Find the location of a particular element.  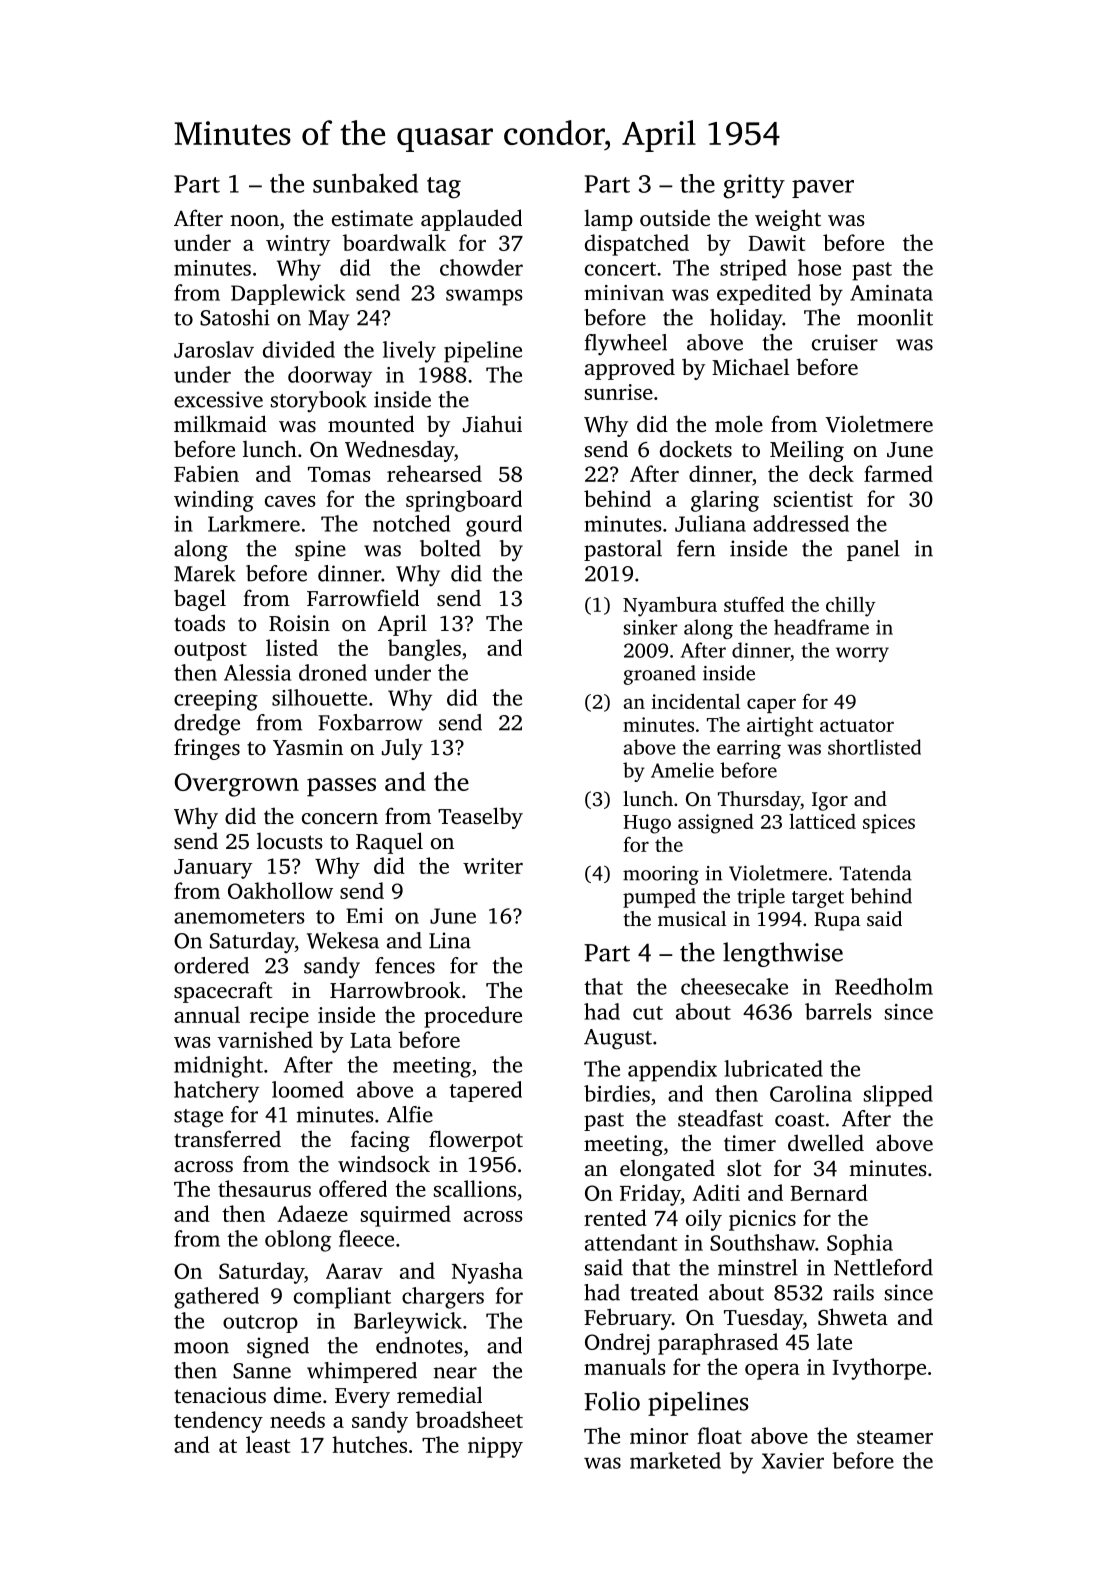

applauded is located at coordinates (471, 220).
